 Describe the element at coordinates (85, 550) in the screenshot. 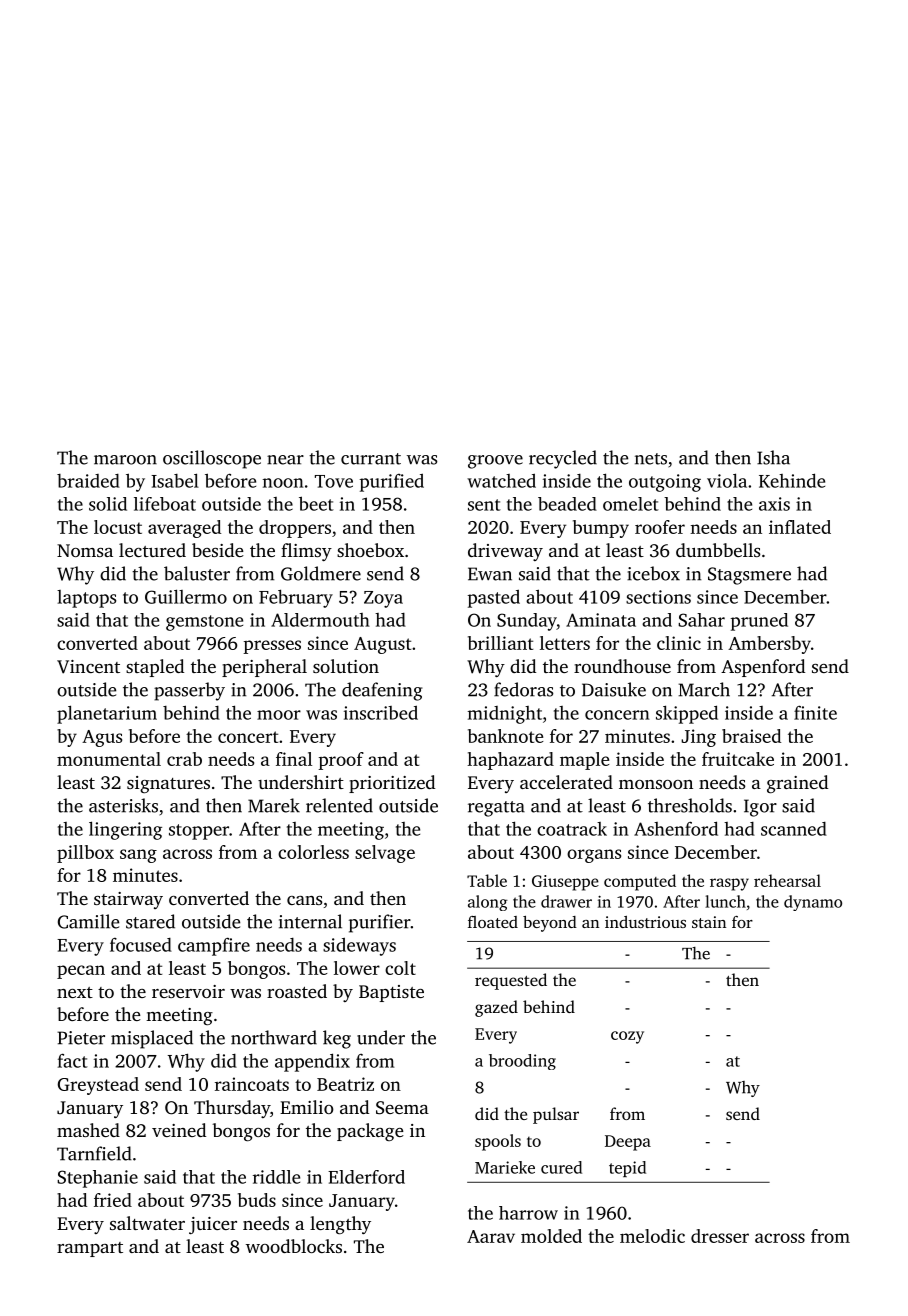

I see `Nomsa` at that location.
